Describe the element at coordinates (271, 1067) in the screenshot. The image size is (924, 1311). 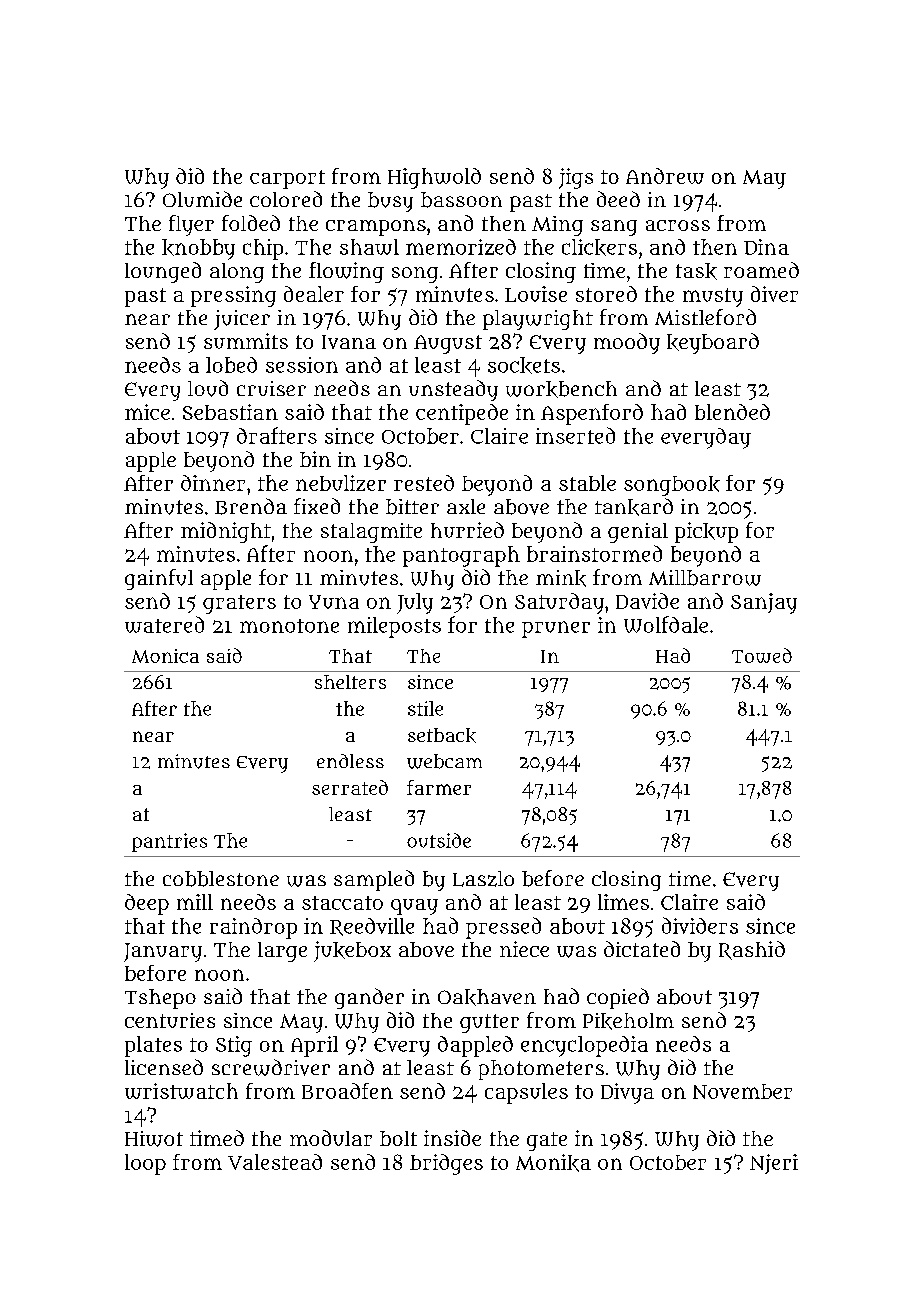
I see `screwdriver` at that location.
